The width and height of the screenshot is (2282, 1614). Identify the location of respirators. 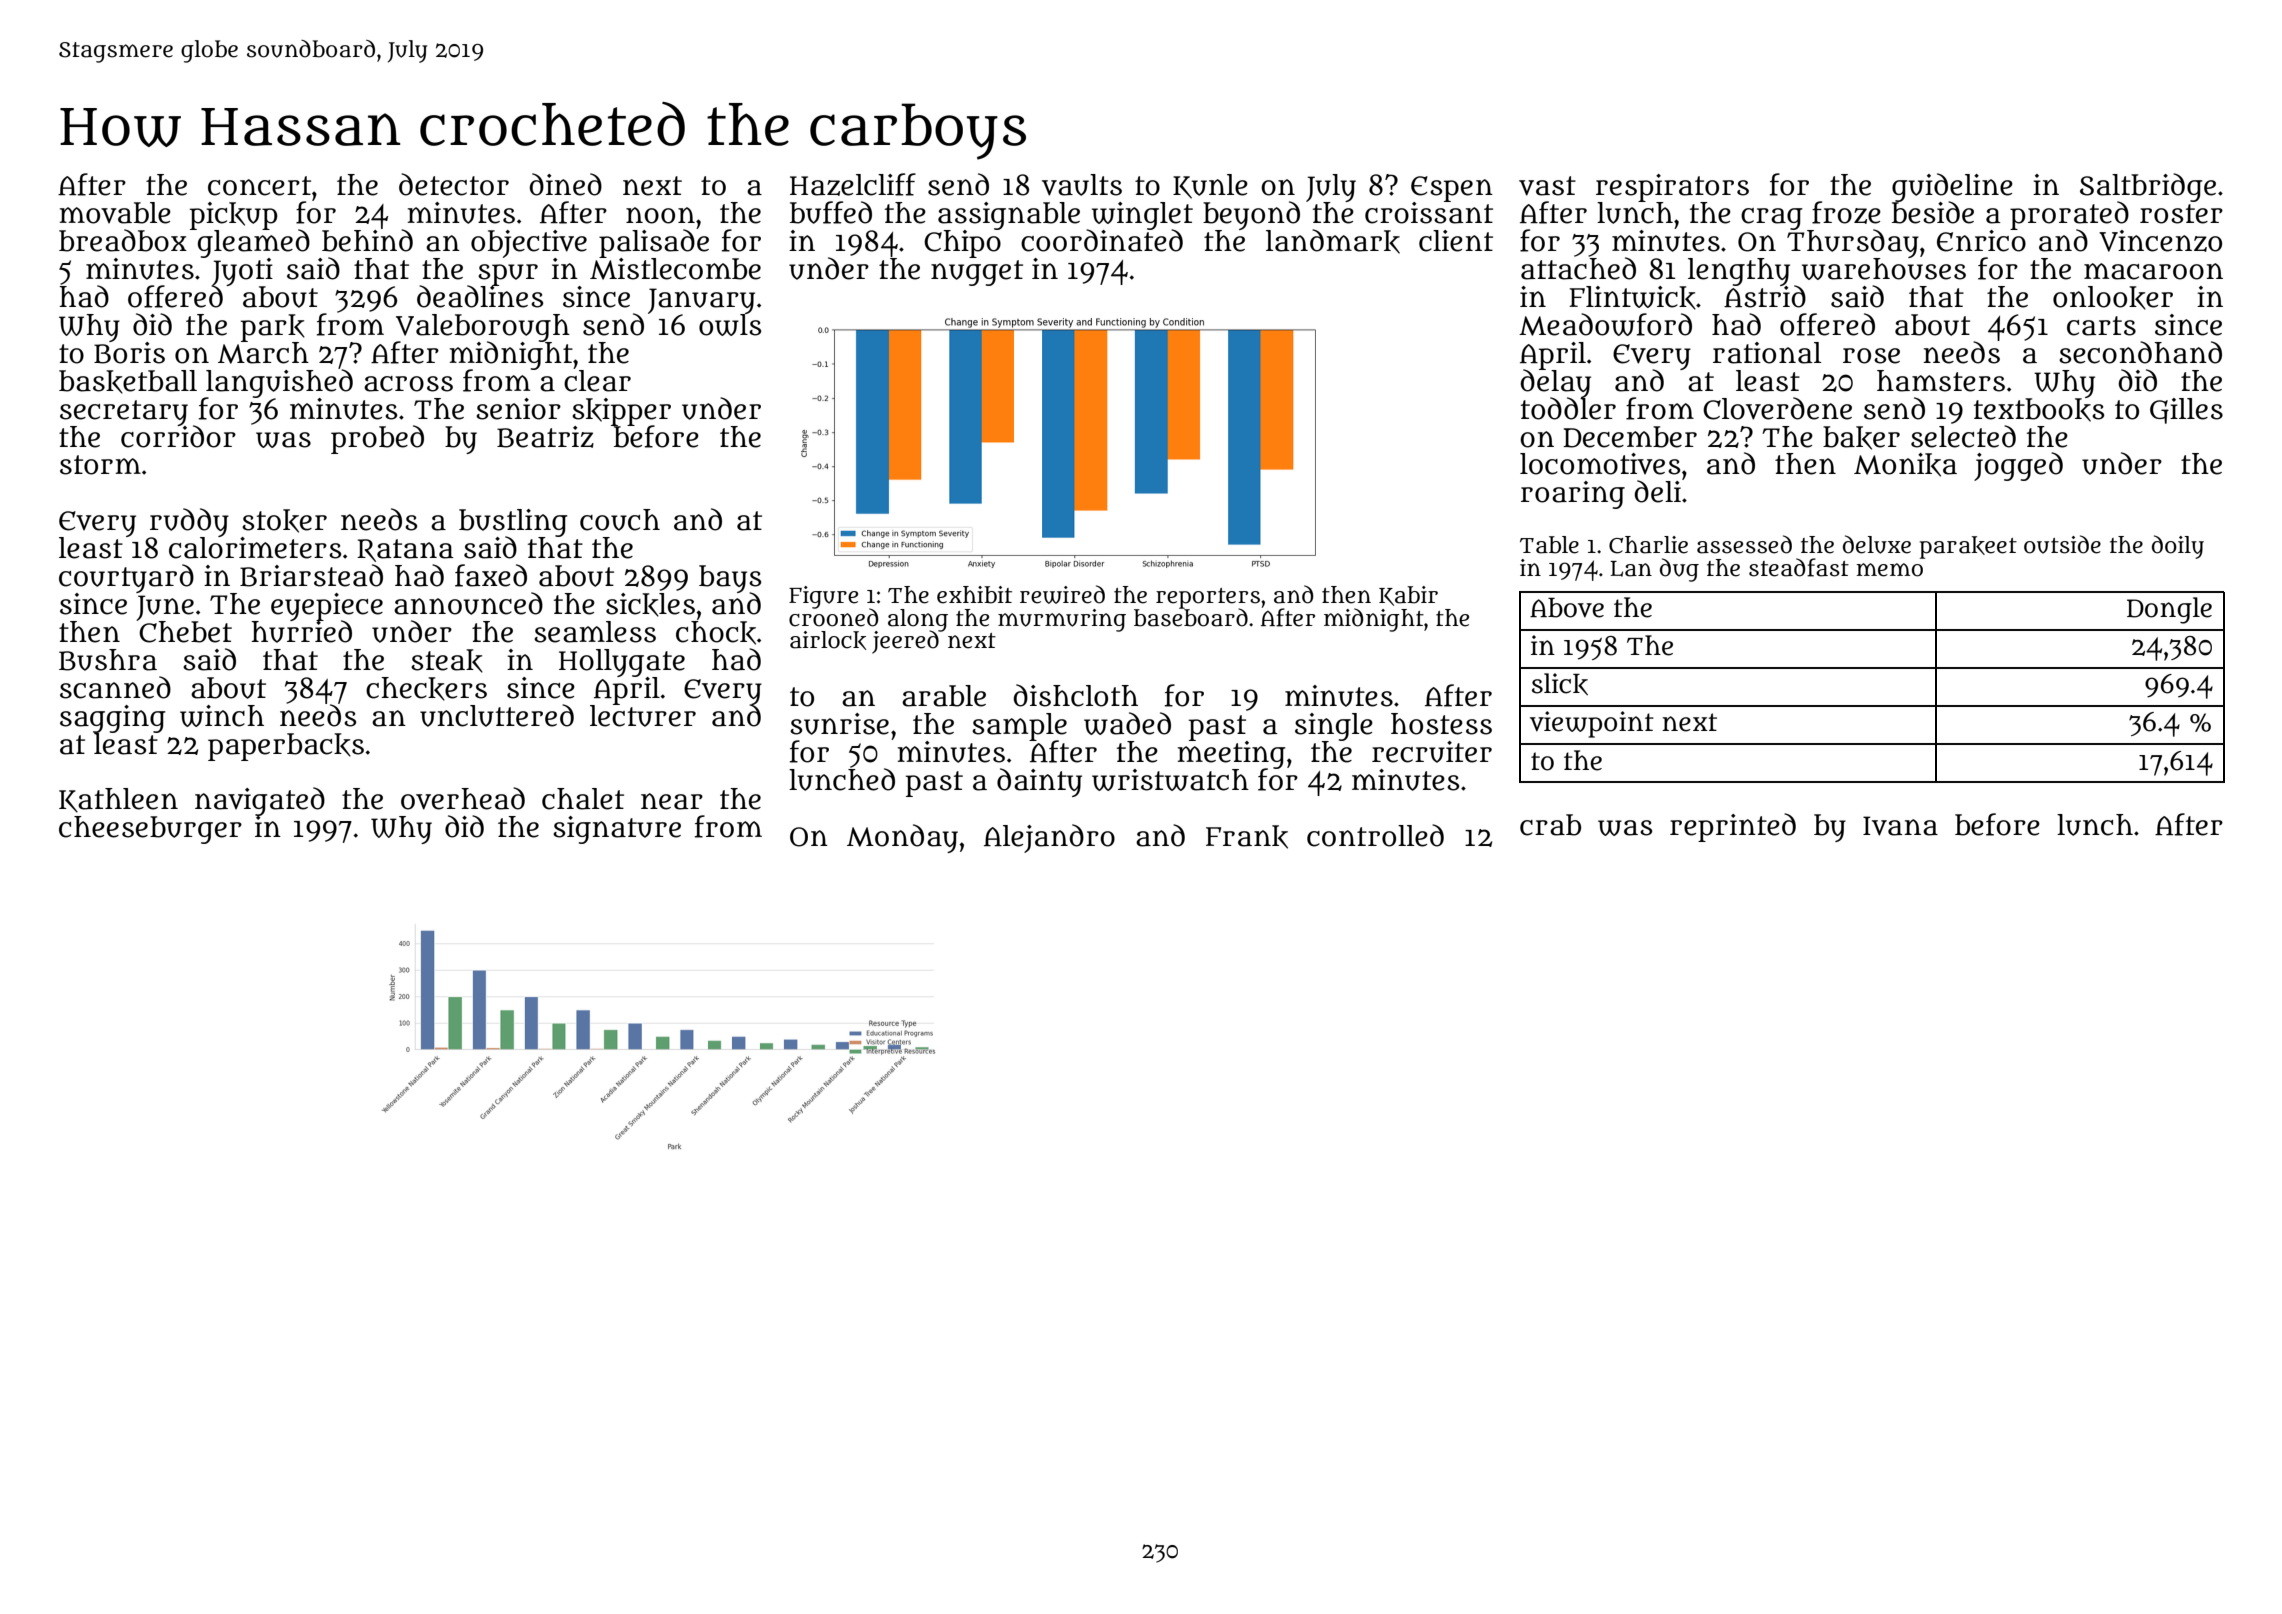
(1672, 188).
